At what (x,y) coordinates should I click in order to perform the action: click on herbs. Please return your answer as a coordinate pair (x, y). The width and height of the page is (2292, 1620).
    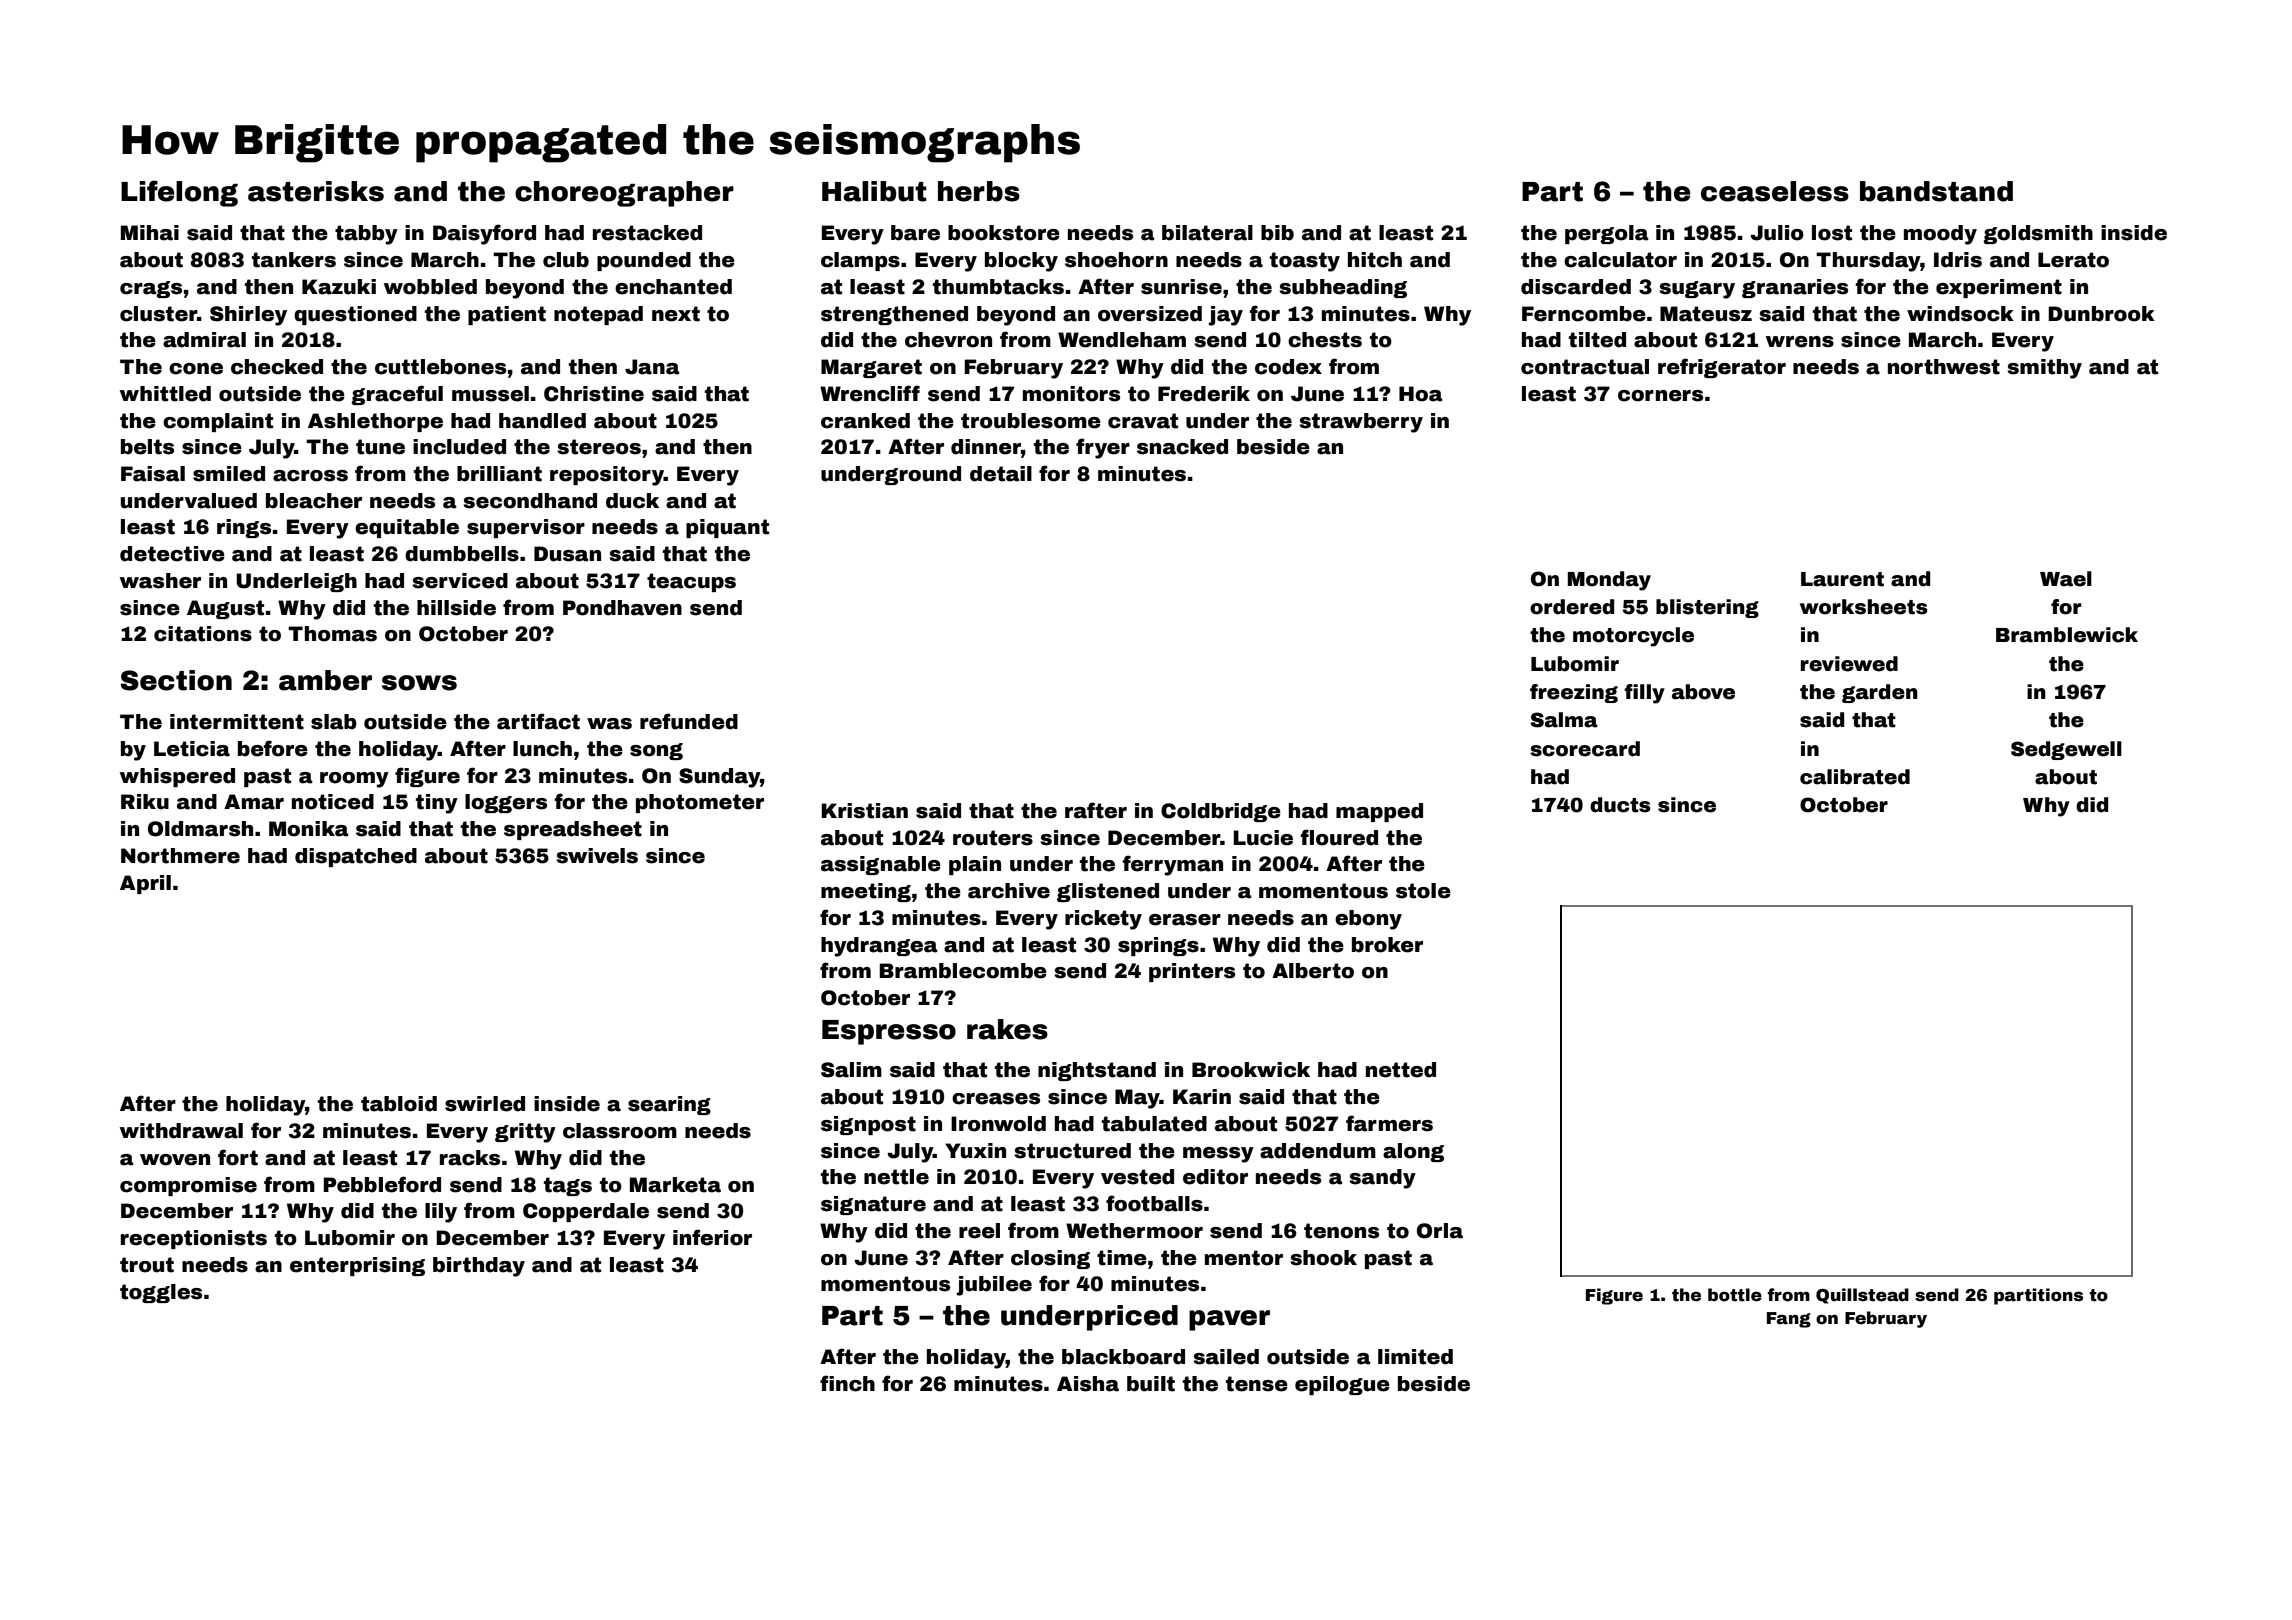
    Looking at the image, I should click on (979, 191).
